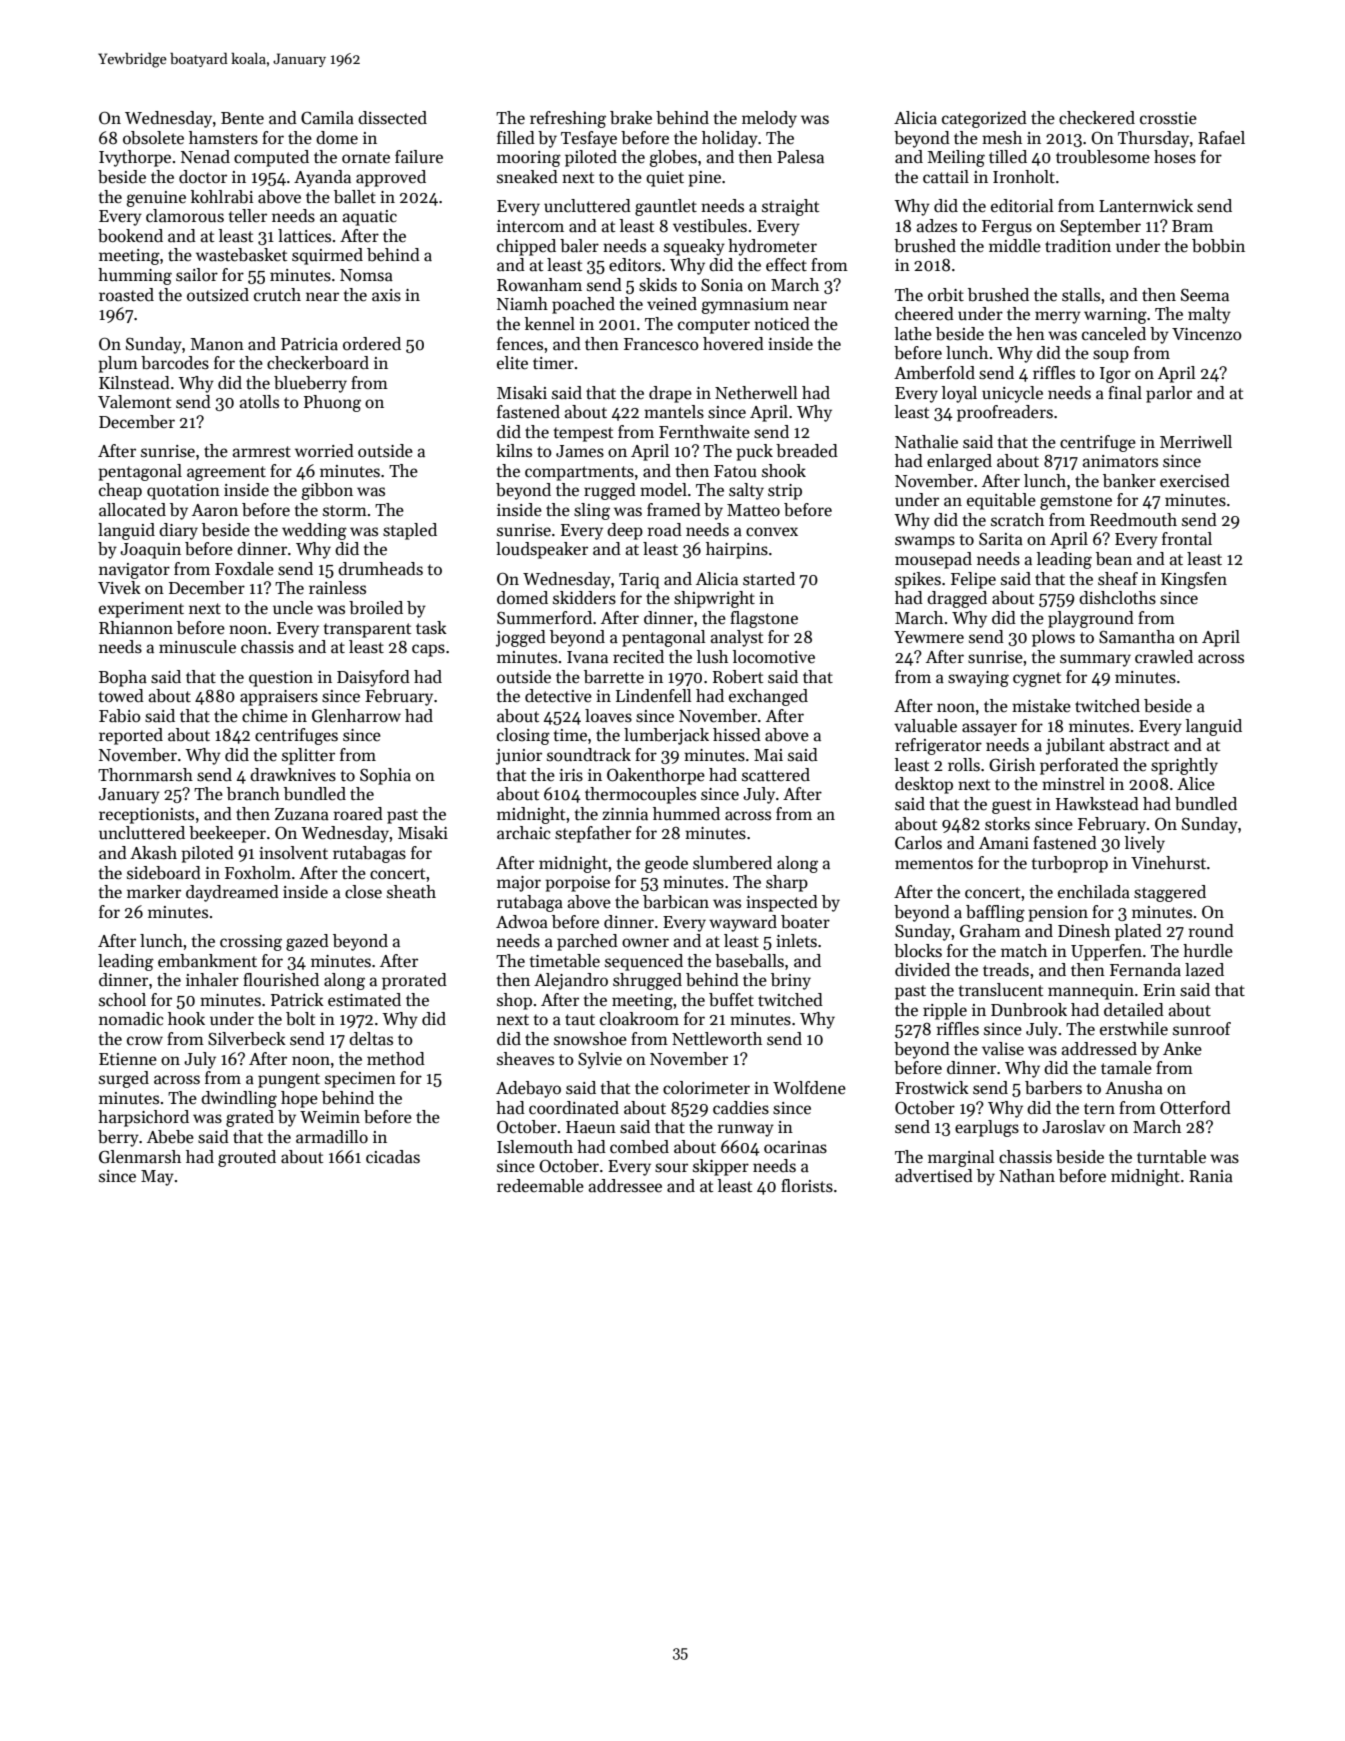  Describe the element at coordinates (135, 158) in the screenshot. I see `Ivythorpe` at that location.
